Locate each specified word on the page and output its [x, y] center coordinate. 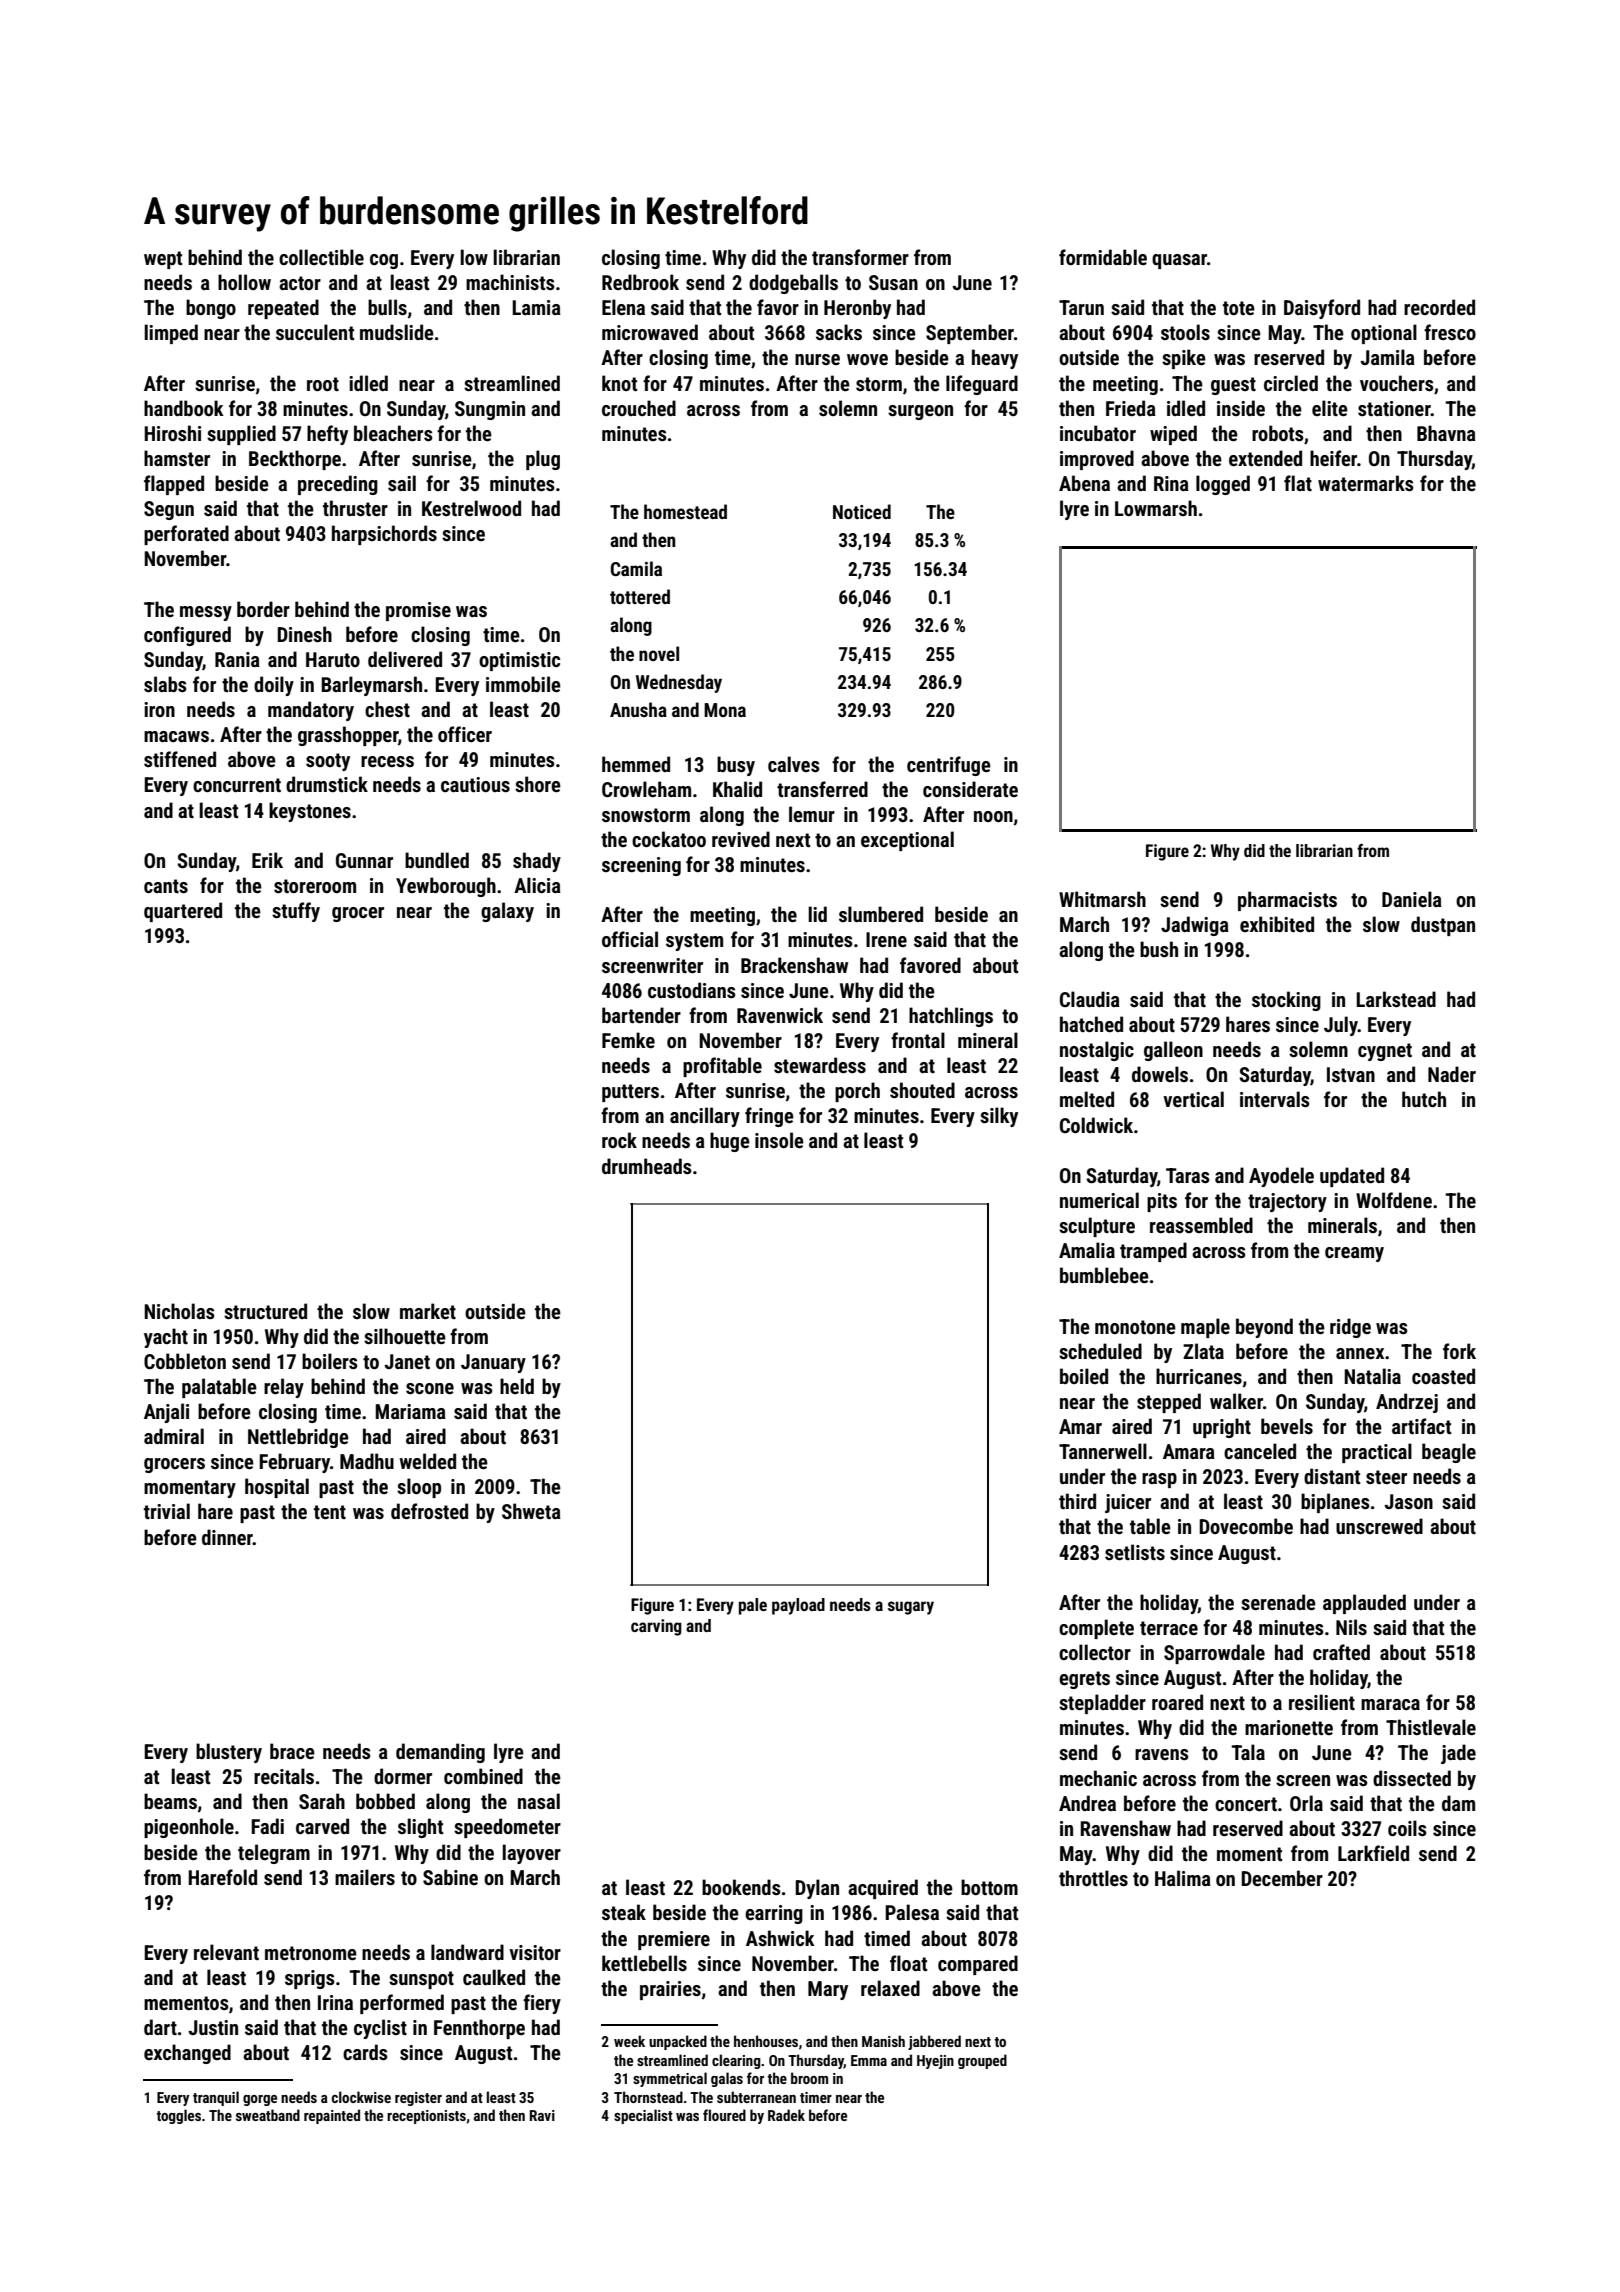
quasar [1179, 261]
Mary [828, 1990]
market [428, 1311]
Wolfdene [1394, 1200]
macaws [176, 736]
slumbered [881, 914]
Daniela [1412, 899]
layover [531, 1854]
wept [163, 260]
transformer [860, 257]
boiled [1084, 1376]
